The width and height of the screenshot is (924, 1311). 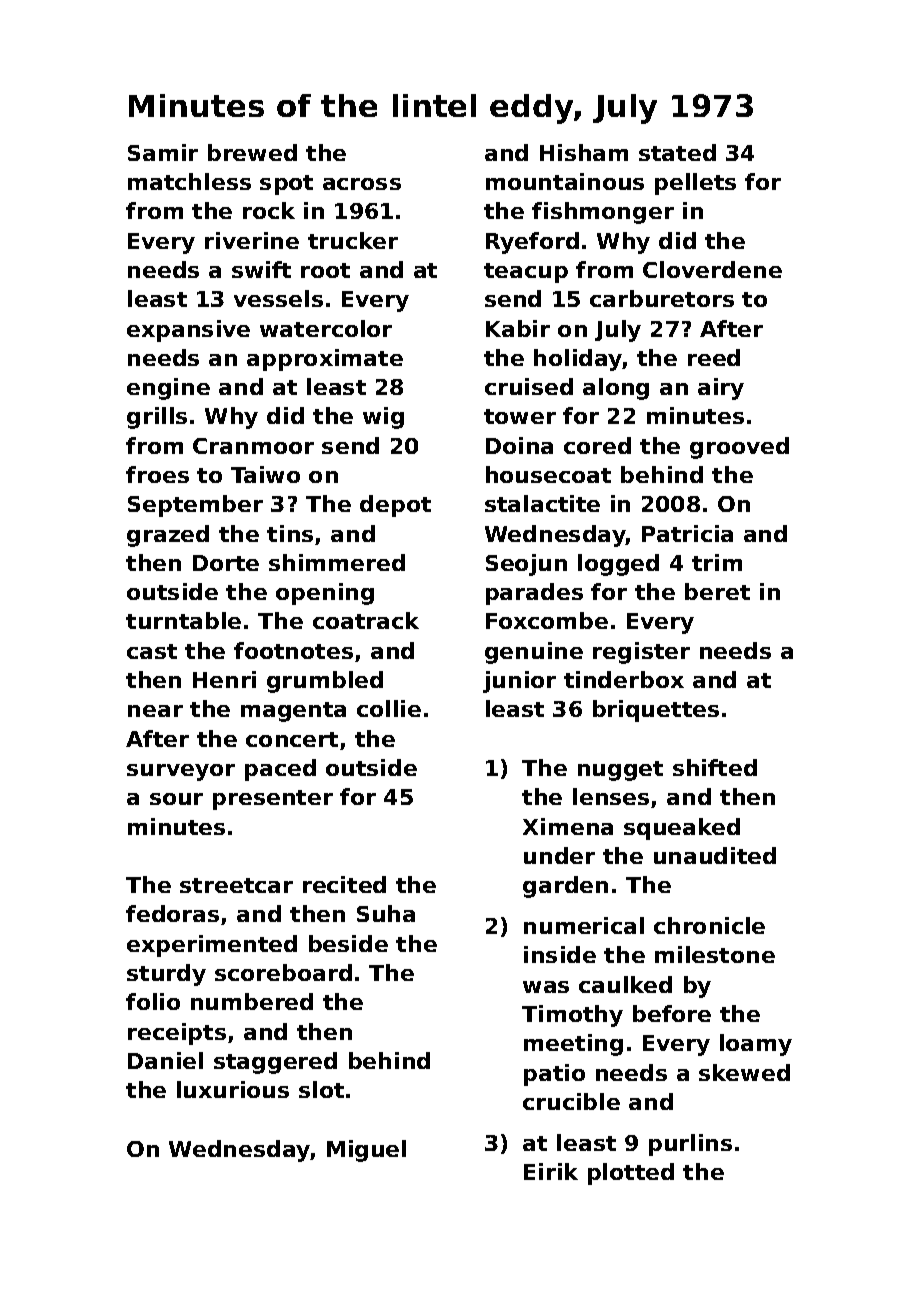 I want to click on squeaked, so click(x=682, y=829).
